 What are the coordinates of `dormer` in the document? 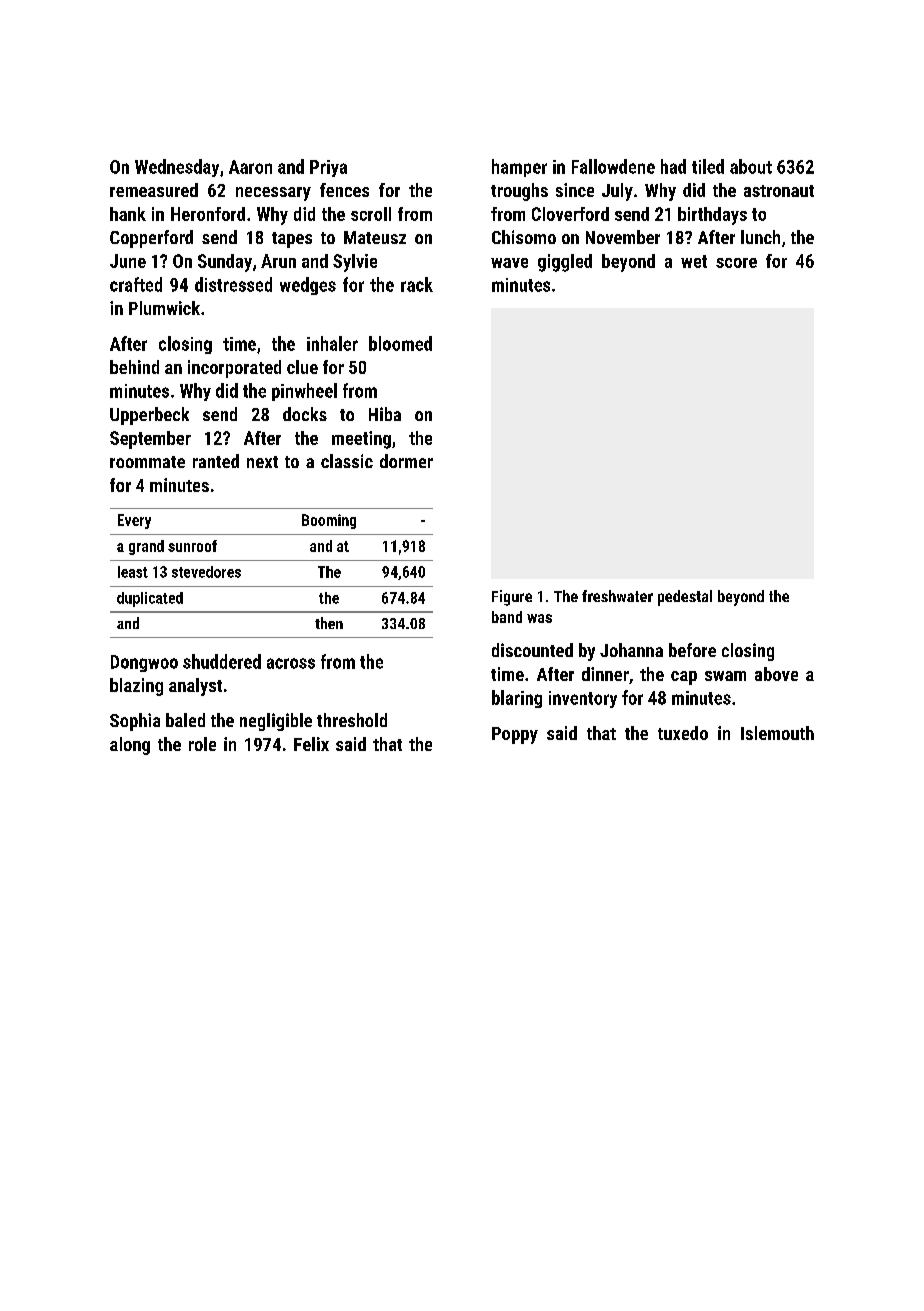 It's located at (406, 461).
